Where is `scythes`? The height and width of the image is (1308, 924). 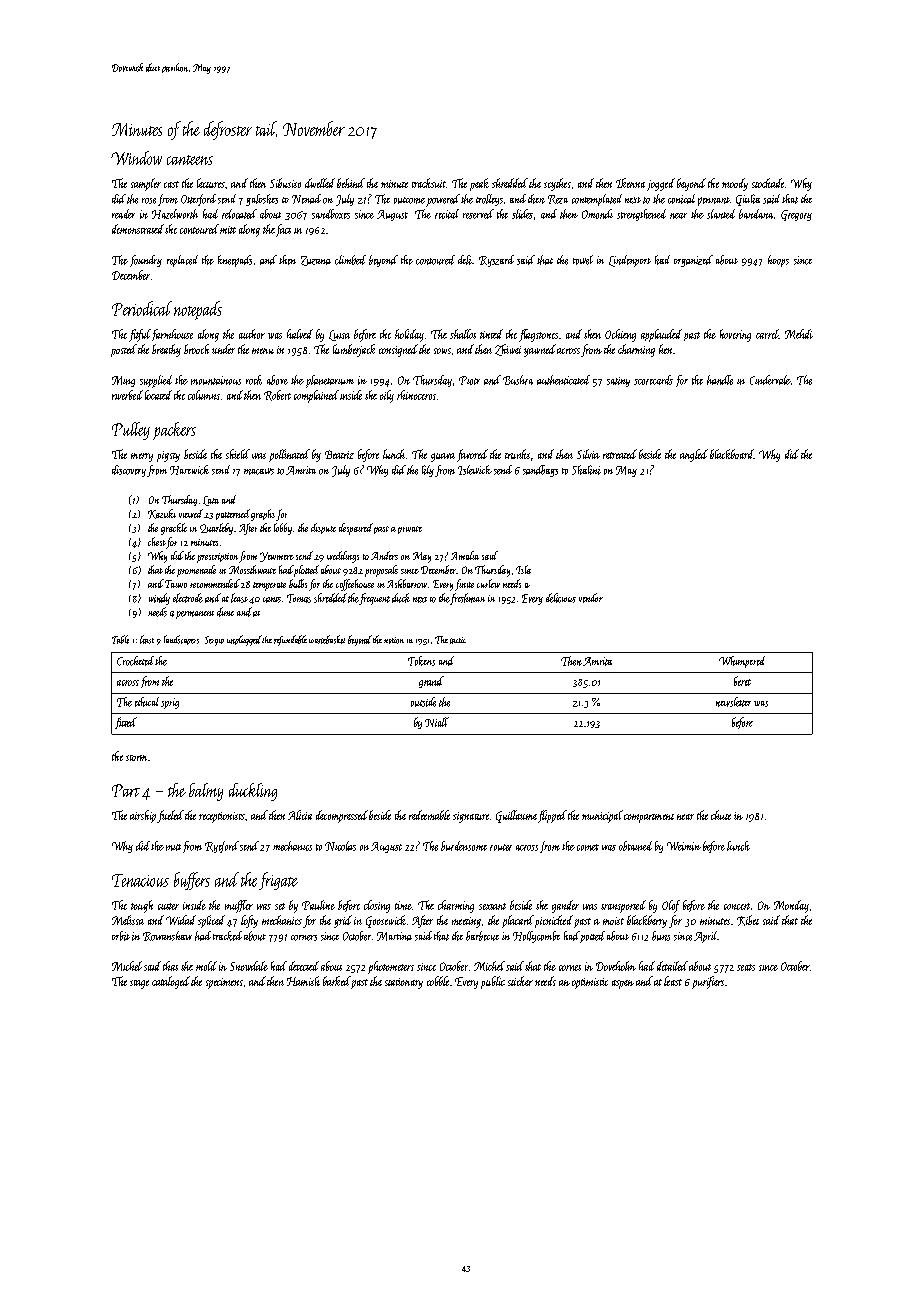
scythes is located at coordinates (557, 184).
